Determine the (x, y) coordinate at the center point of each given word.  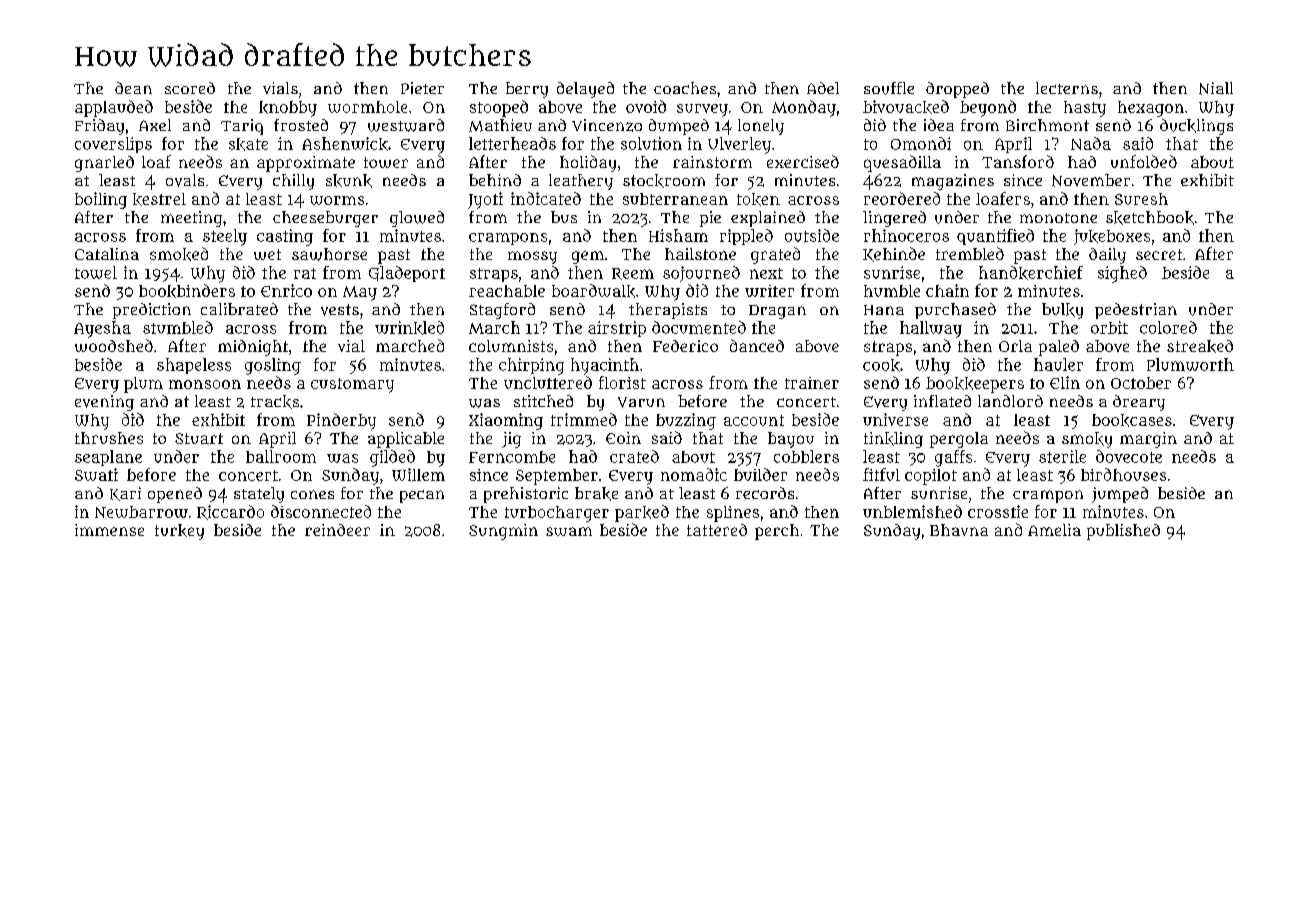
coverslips (113, 145)
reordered (902, 198)
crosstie (998, 511)
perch (777, 532)
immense (109, 530)
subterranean (675, 199)
